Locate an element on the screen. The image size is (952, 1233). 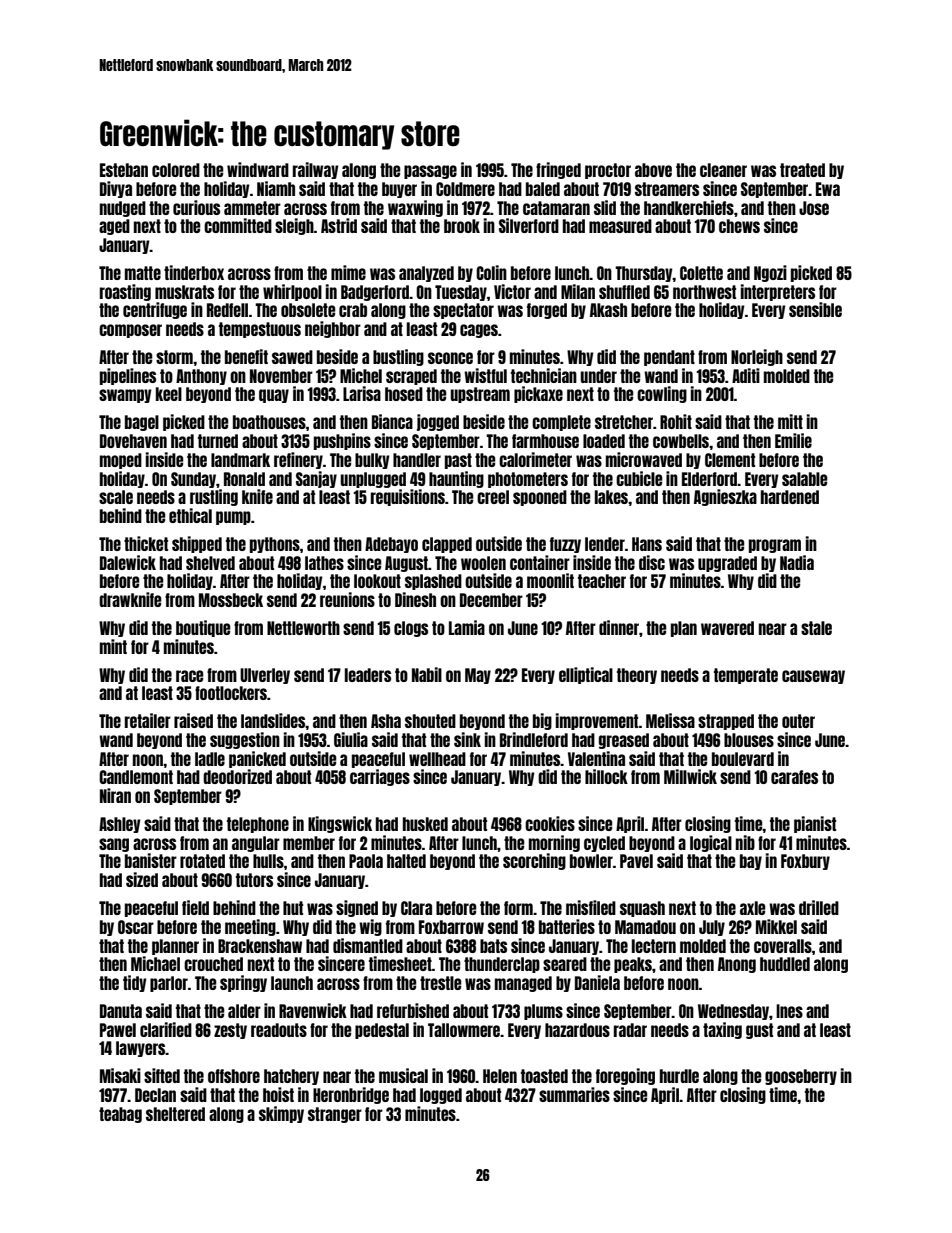
teabag is located at coordinates (120, 1115).
